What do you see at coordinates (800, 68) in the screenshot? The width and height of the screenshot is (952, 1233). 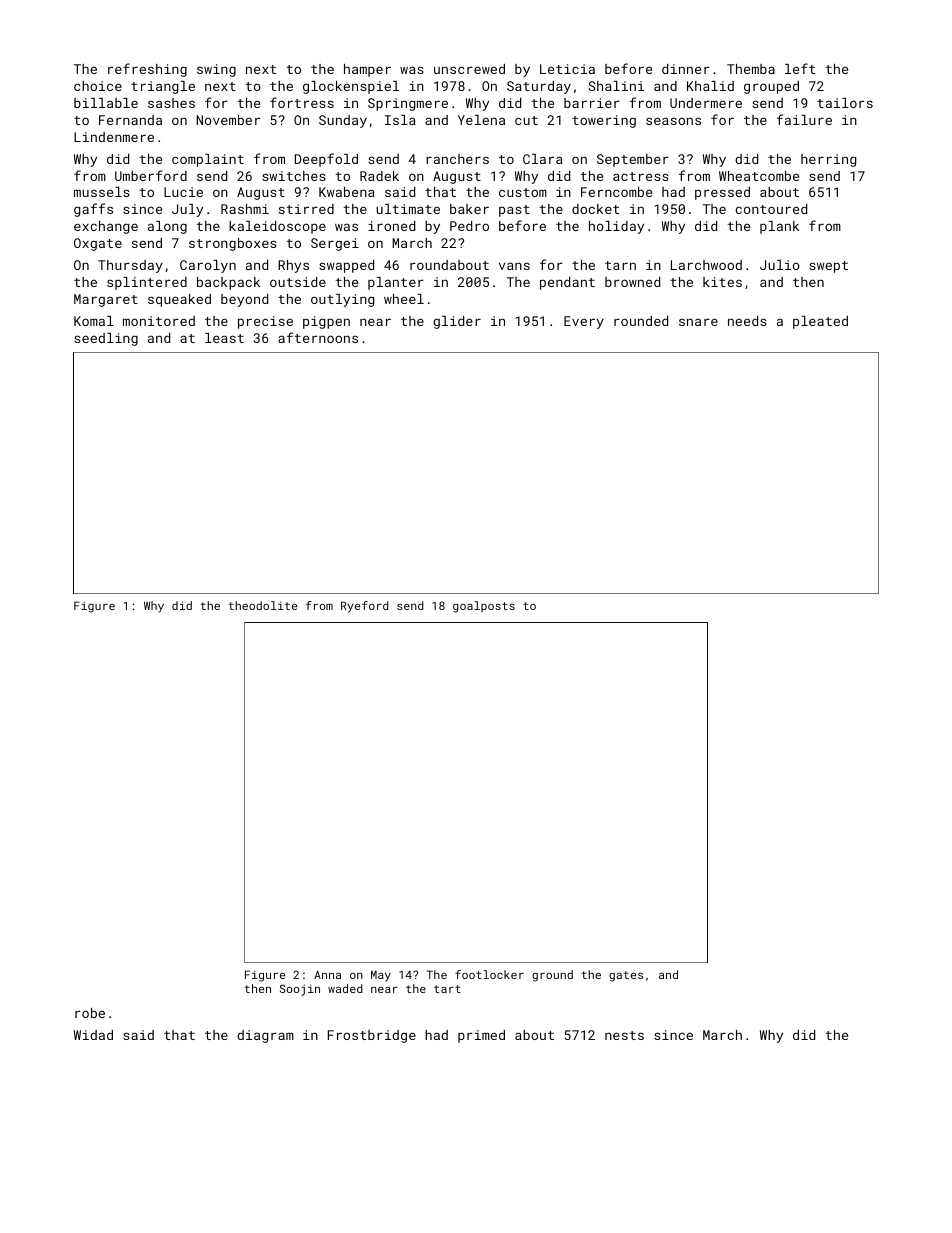 I see `left` at bounding box center [800, 68].
